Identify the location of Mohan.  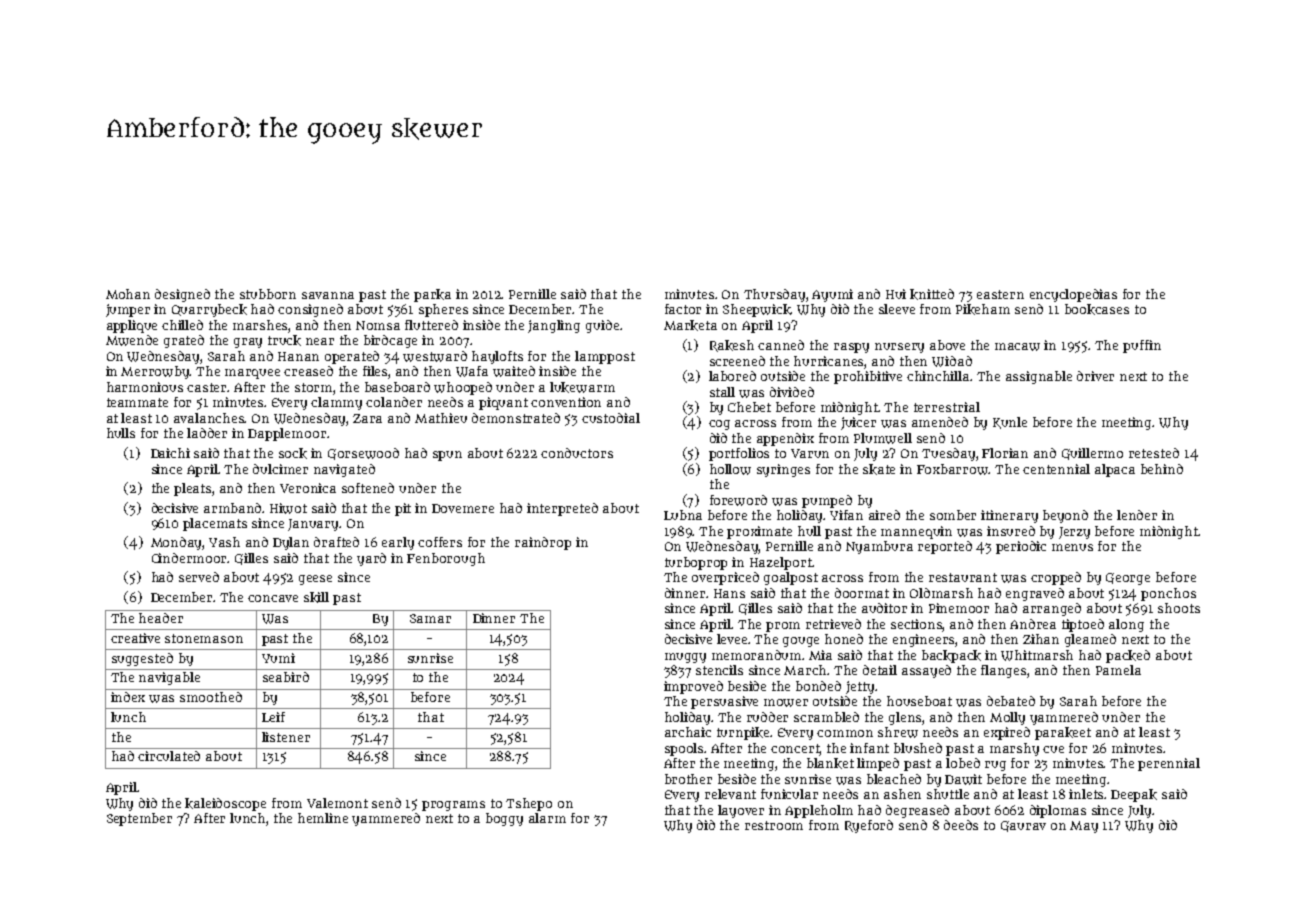
(128, 294).
